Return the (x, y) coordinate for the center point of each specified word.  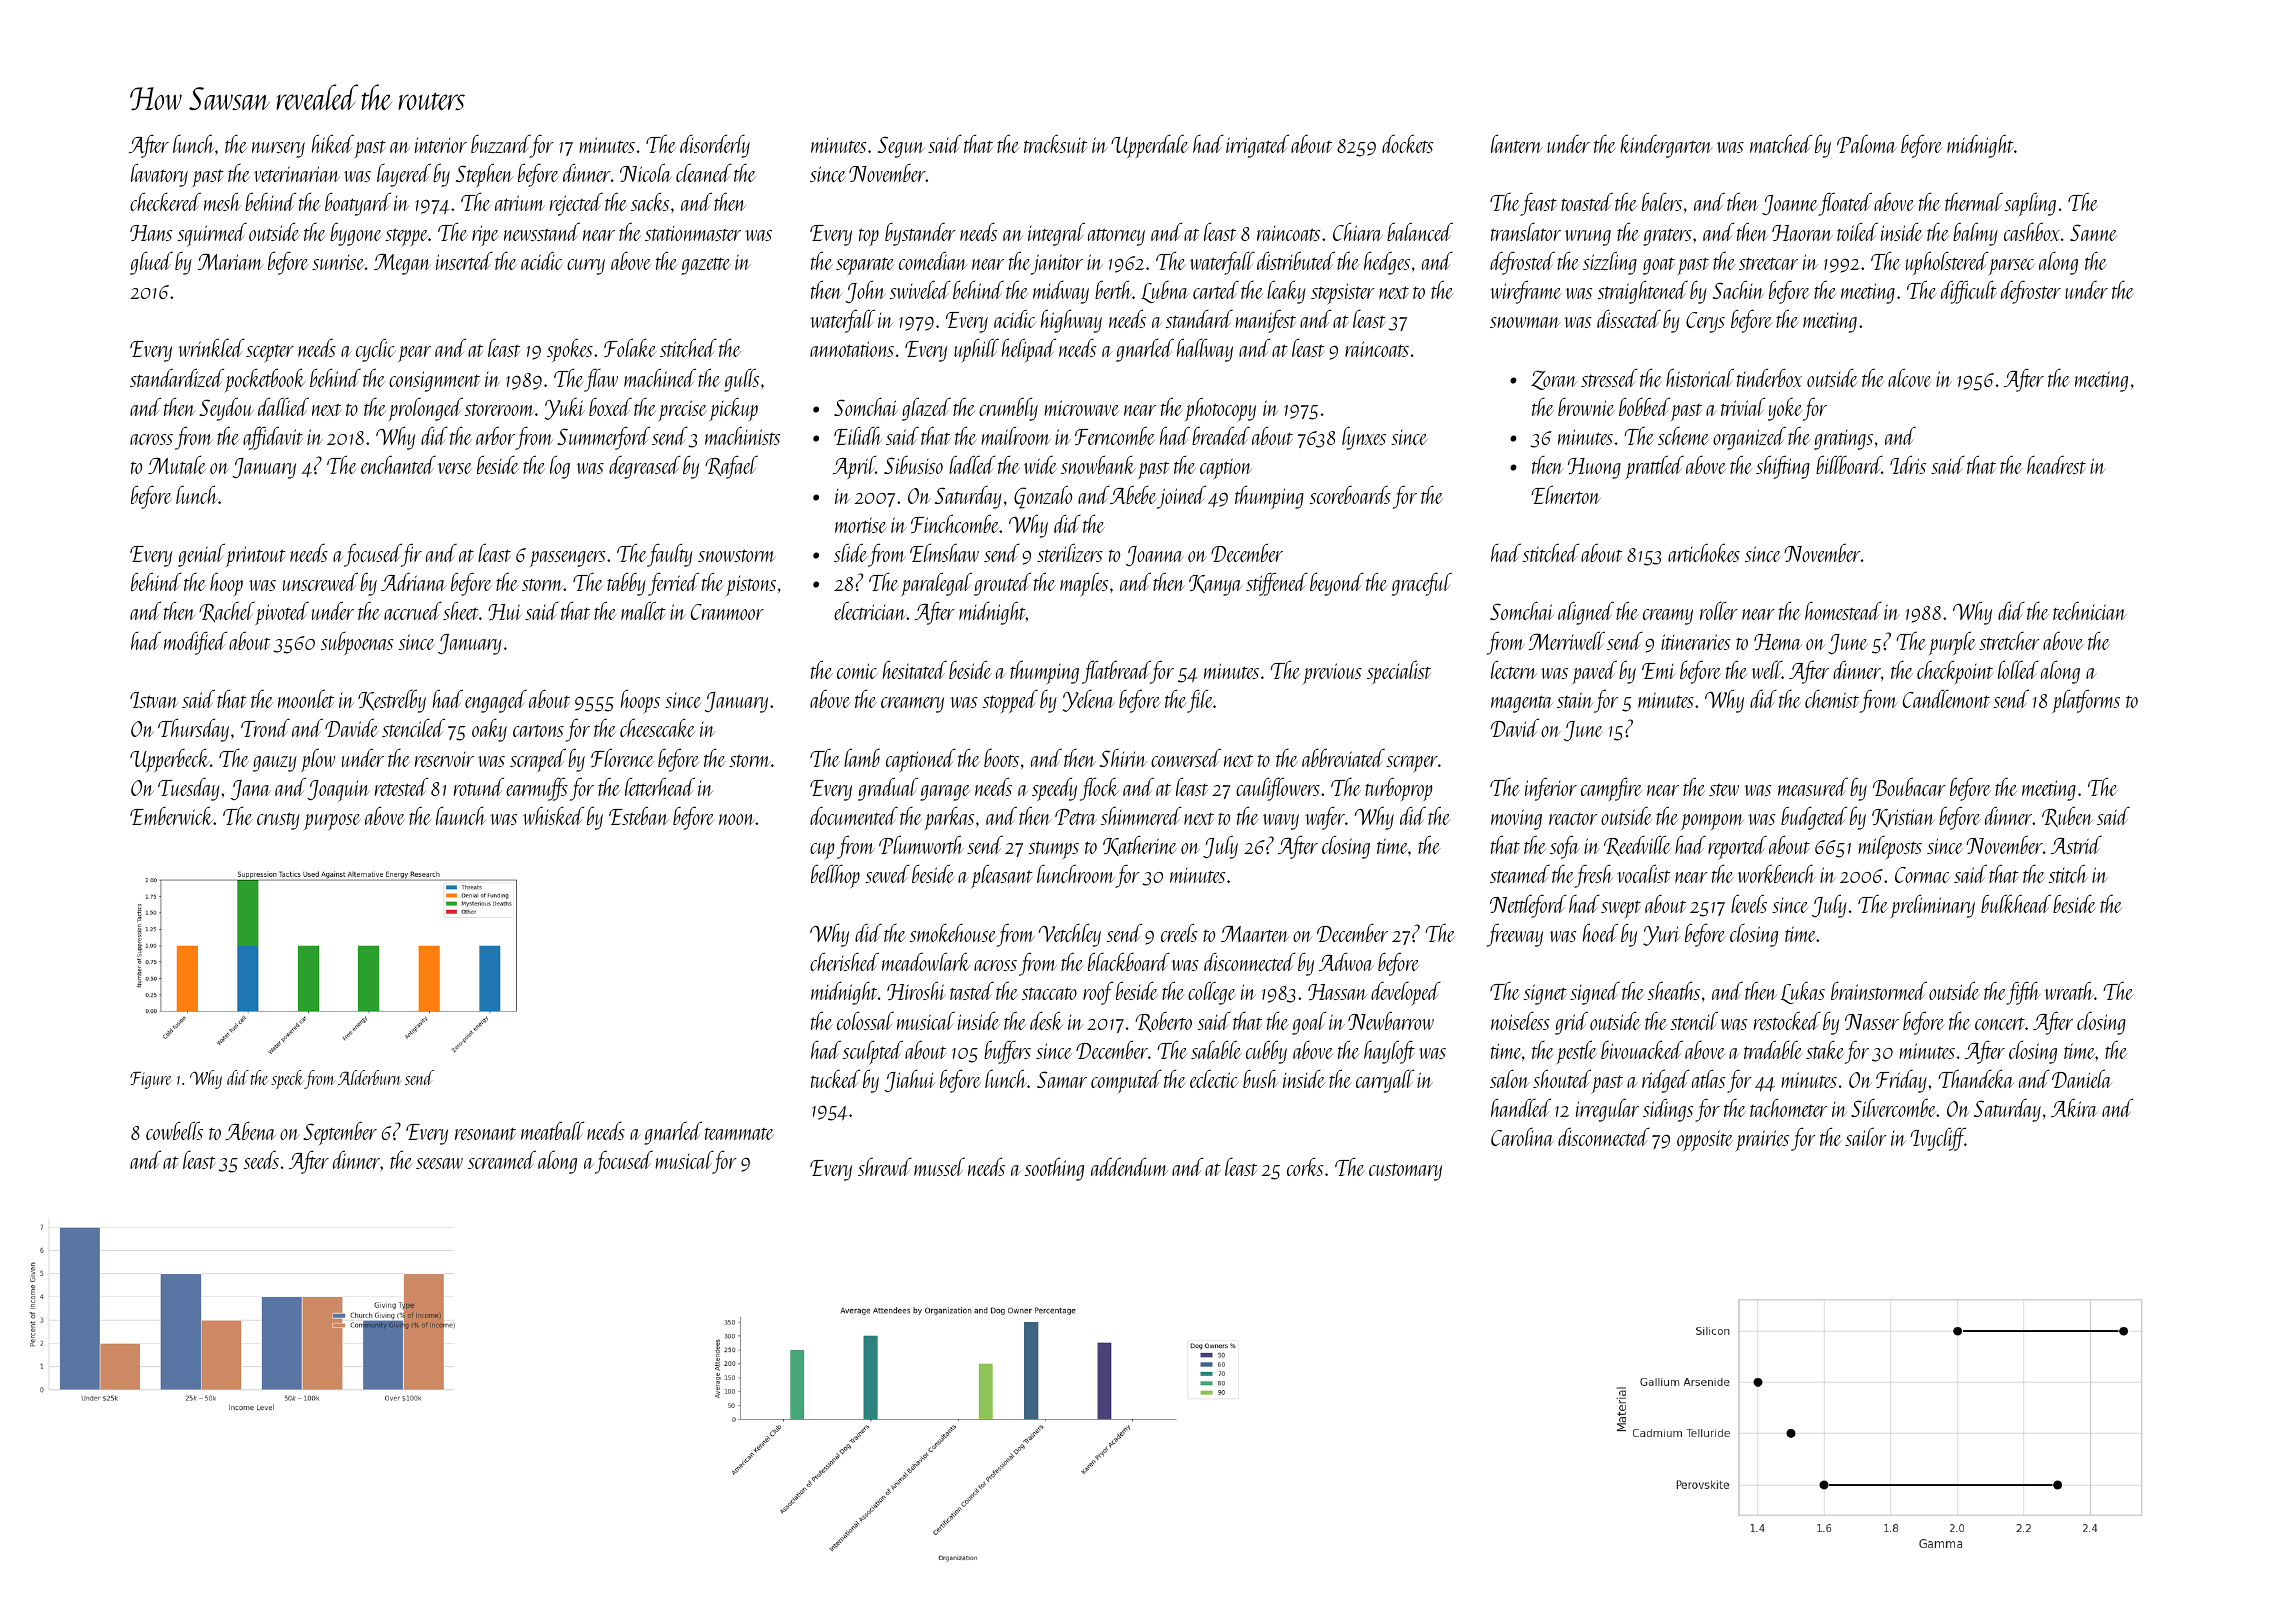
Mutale (177, 464)
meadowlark (926, 961)
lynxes (1364, 438)
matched (1781, 143)
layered (404, 175)
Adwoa (1346, 961)
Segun (901, 147)
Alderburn (370, 1077)
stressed (1609, 377)
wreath (2069, 991)
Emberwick (172, 815)
